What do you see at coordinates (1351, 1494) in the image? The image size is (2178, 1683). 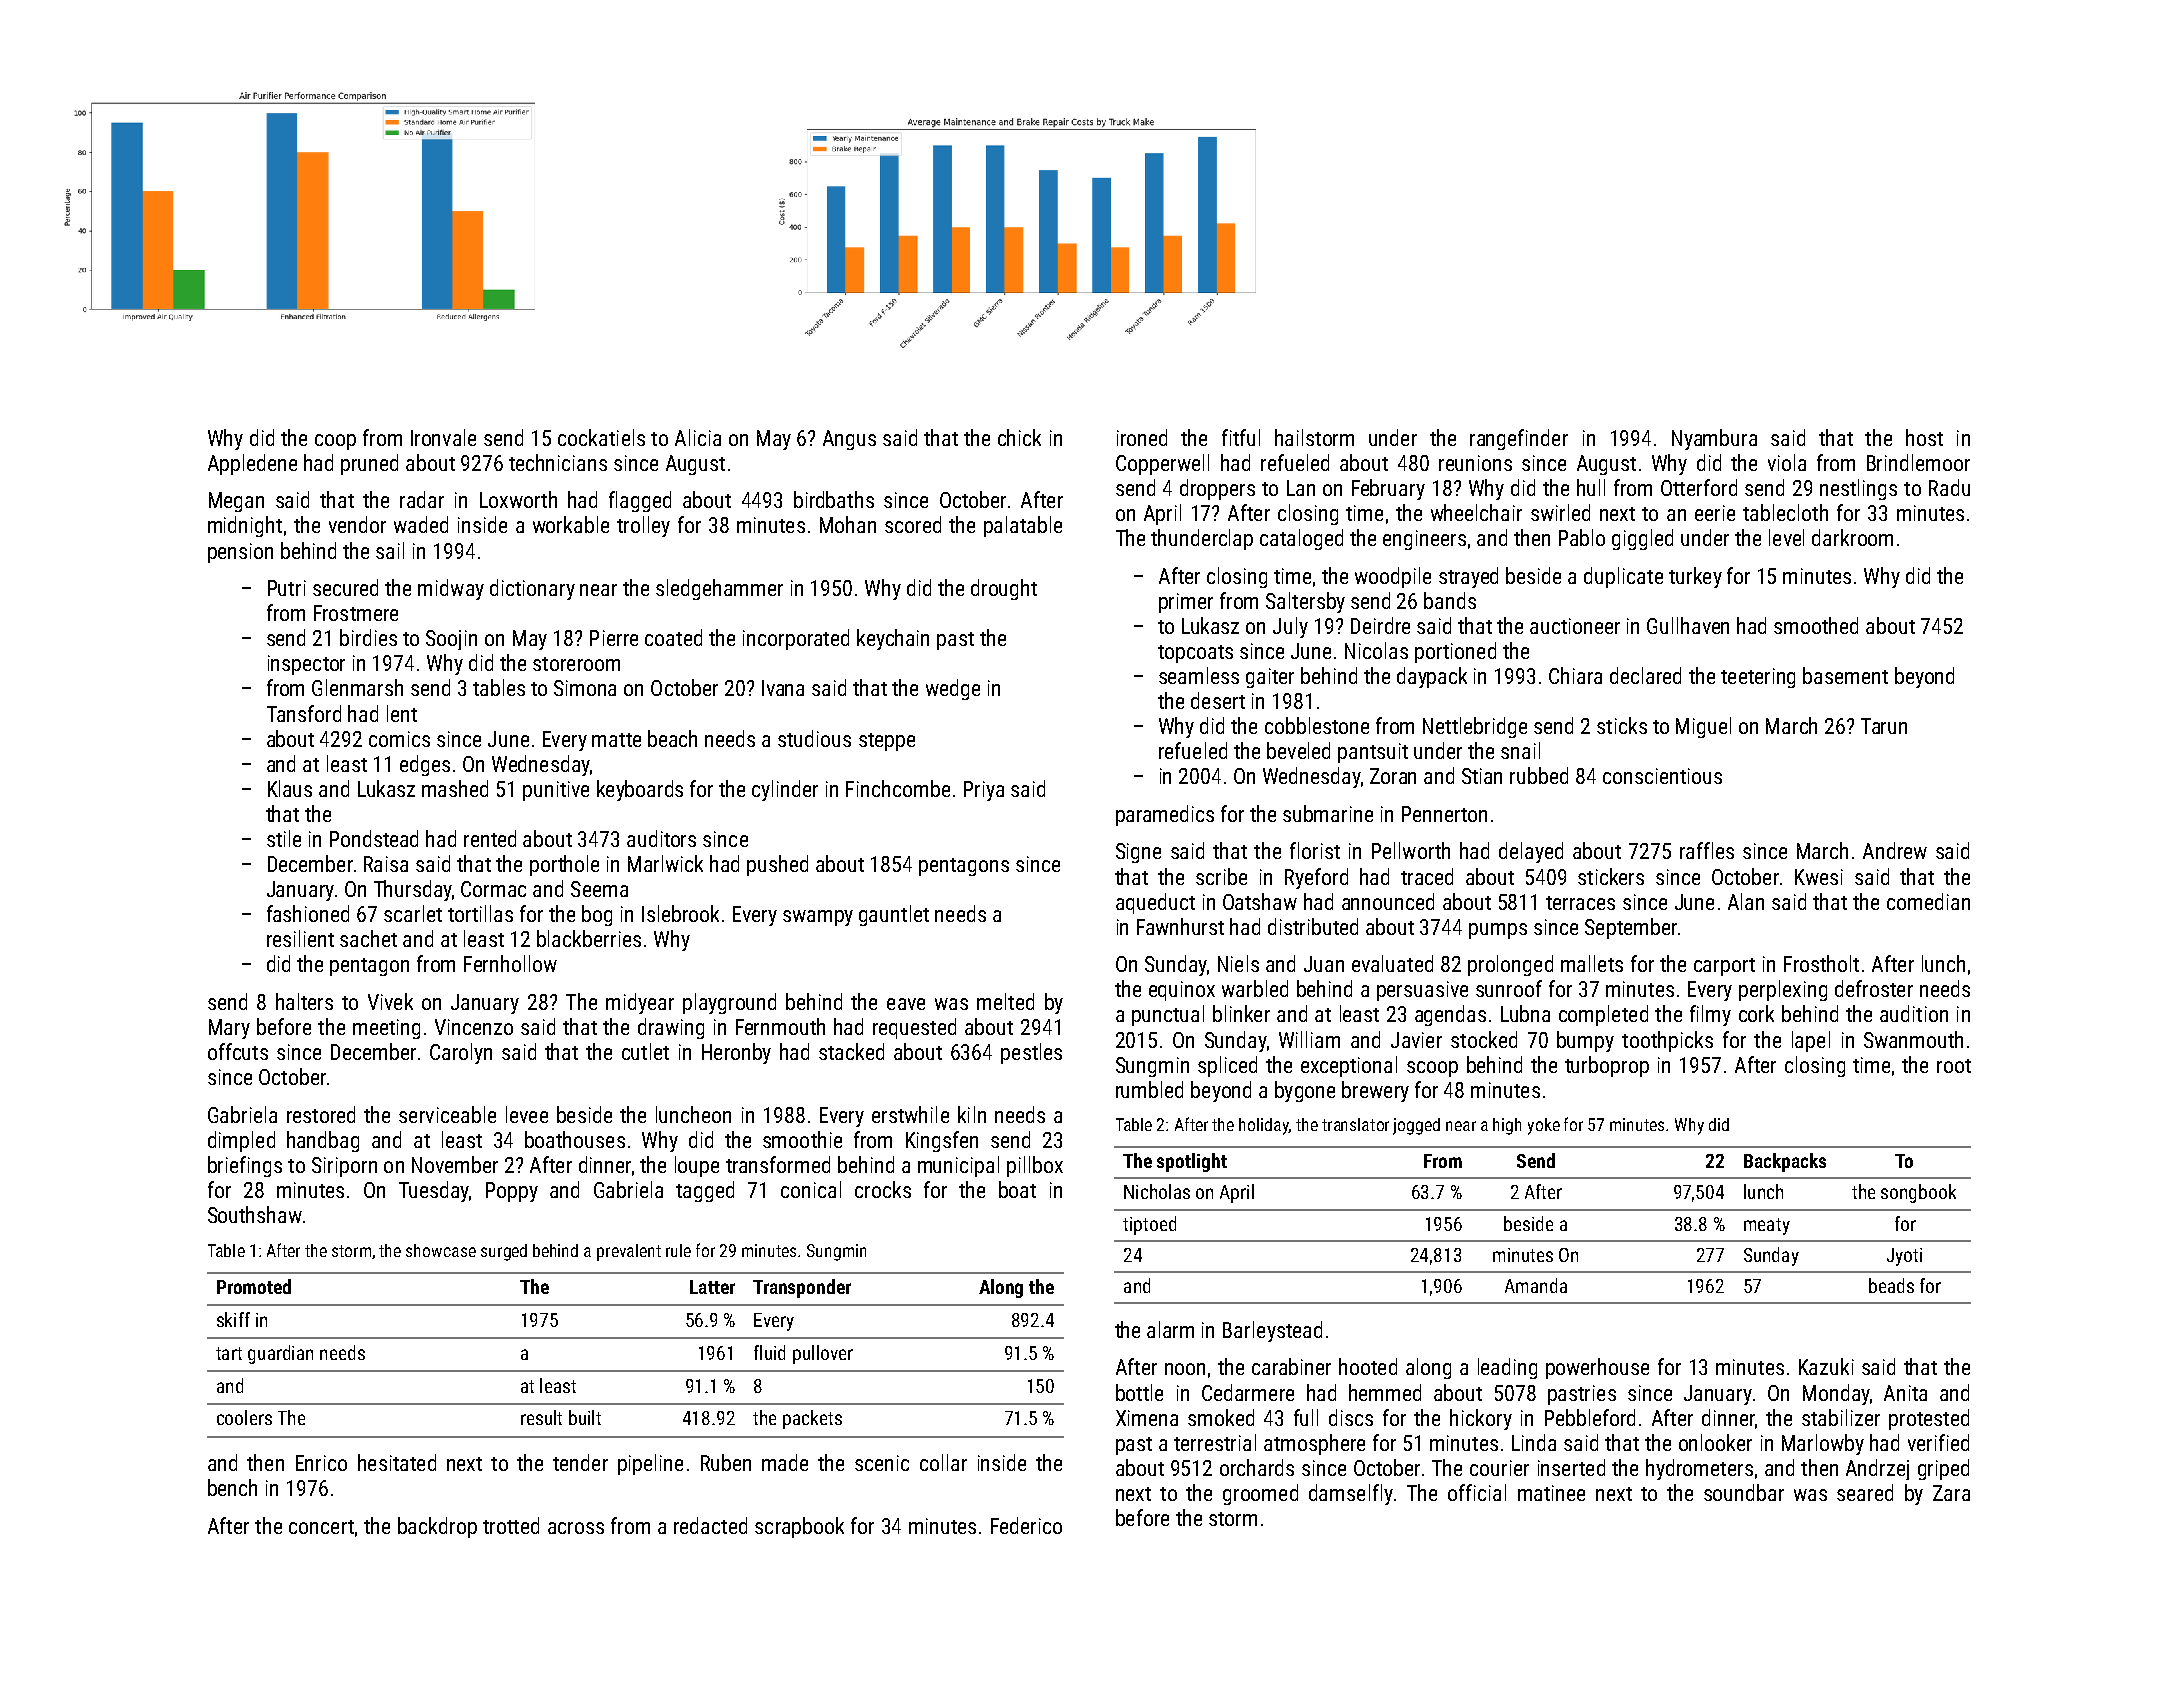 I see `damselfly` at bounding box center [1351, 1494].
